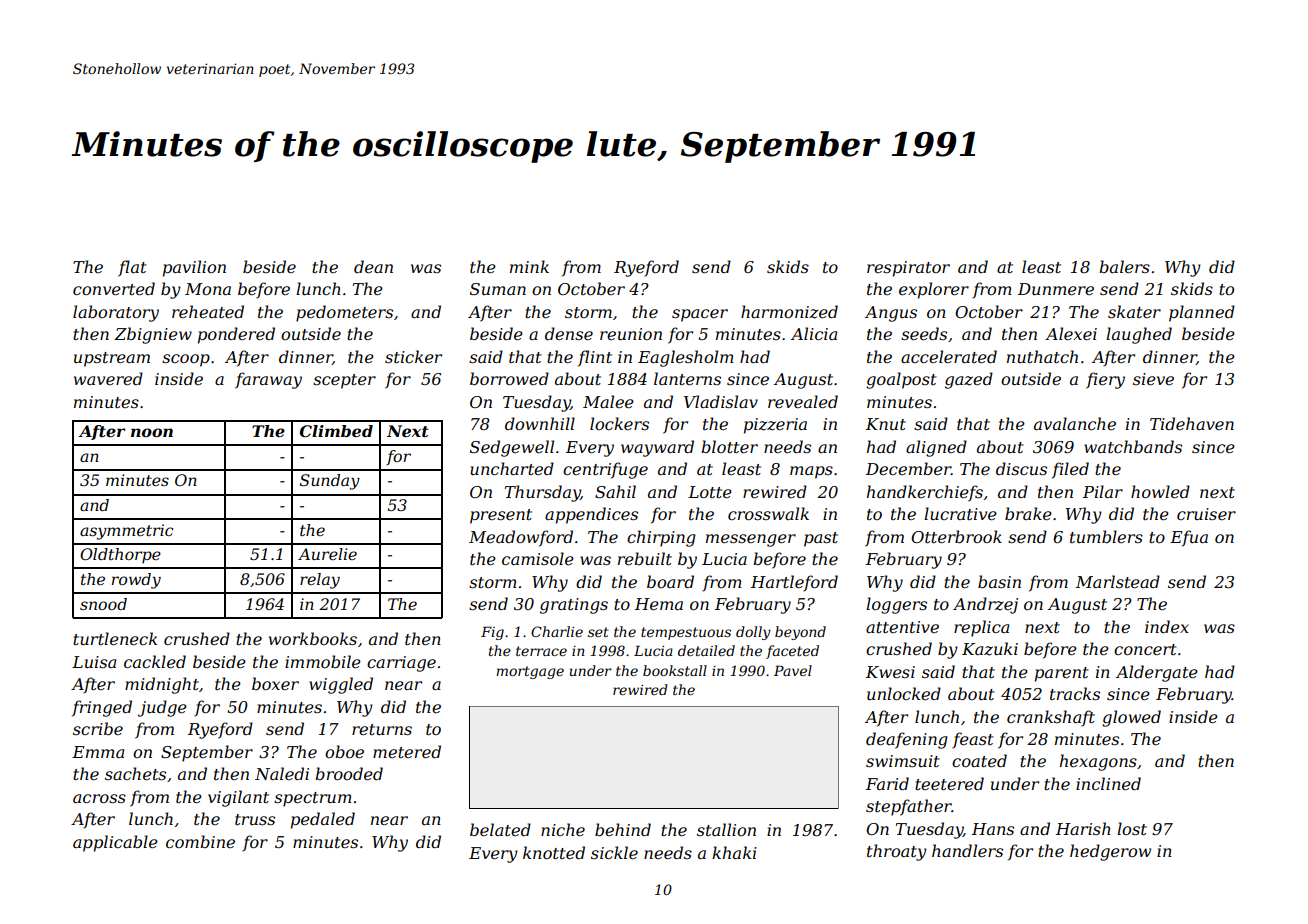  Describe the element at coordinates (615, 491) in the screenshot. I see `Sahil` at that location.
